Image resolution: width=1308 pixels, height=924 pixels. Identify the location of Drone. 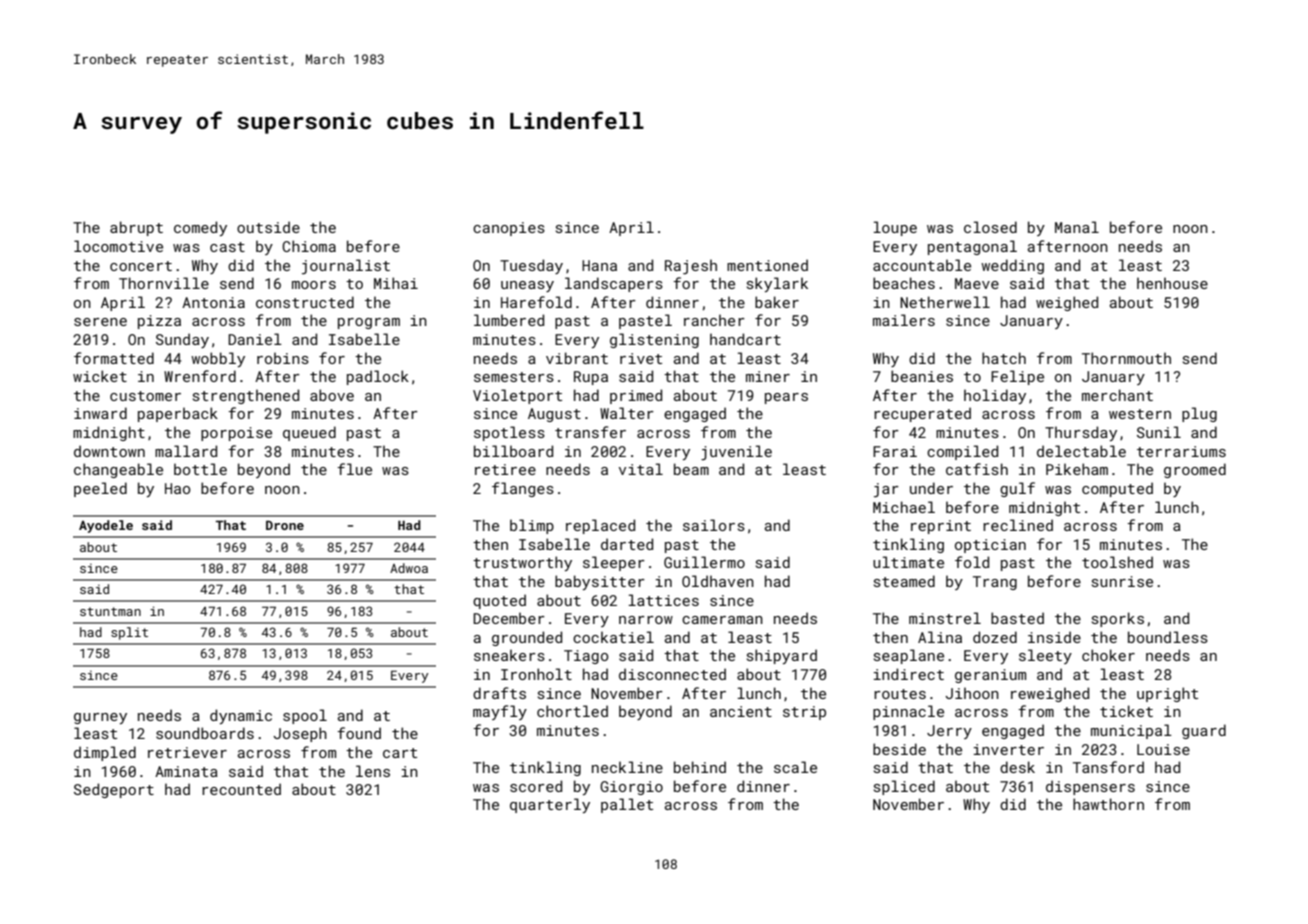
(285, 525).
